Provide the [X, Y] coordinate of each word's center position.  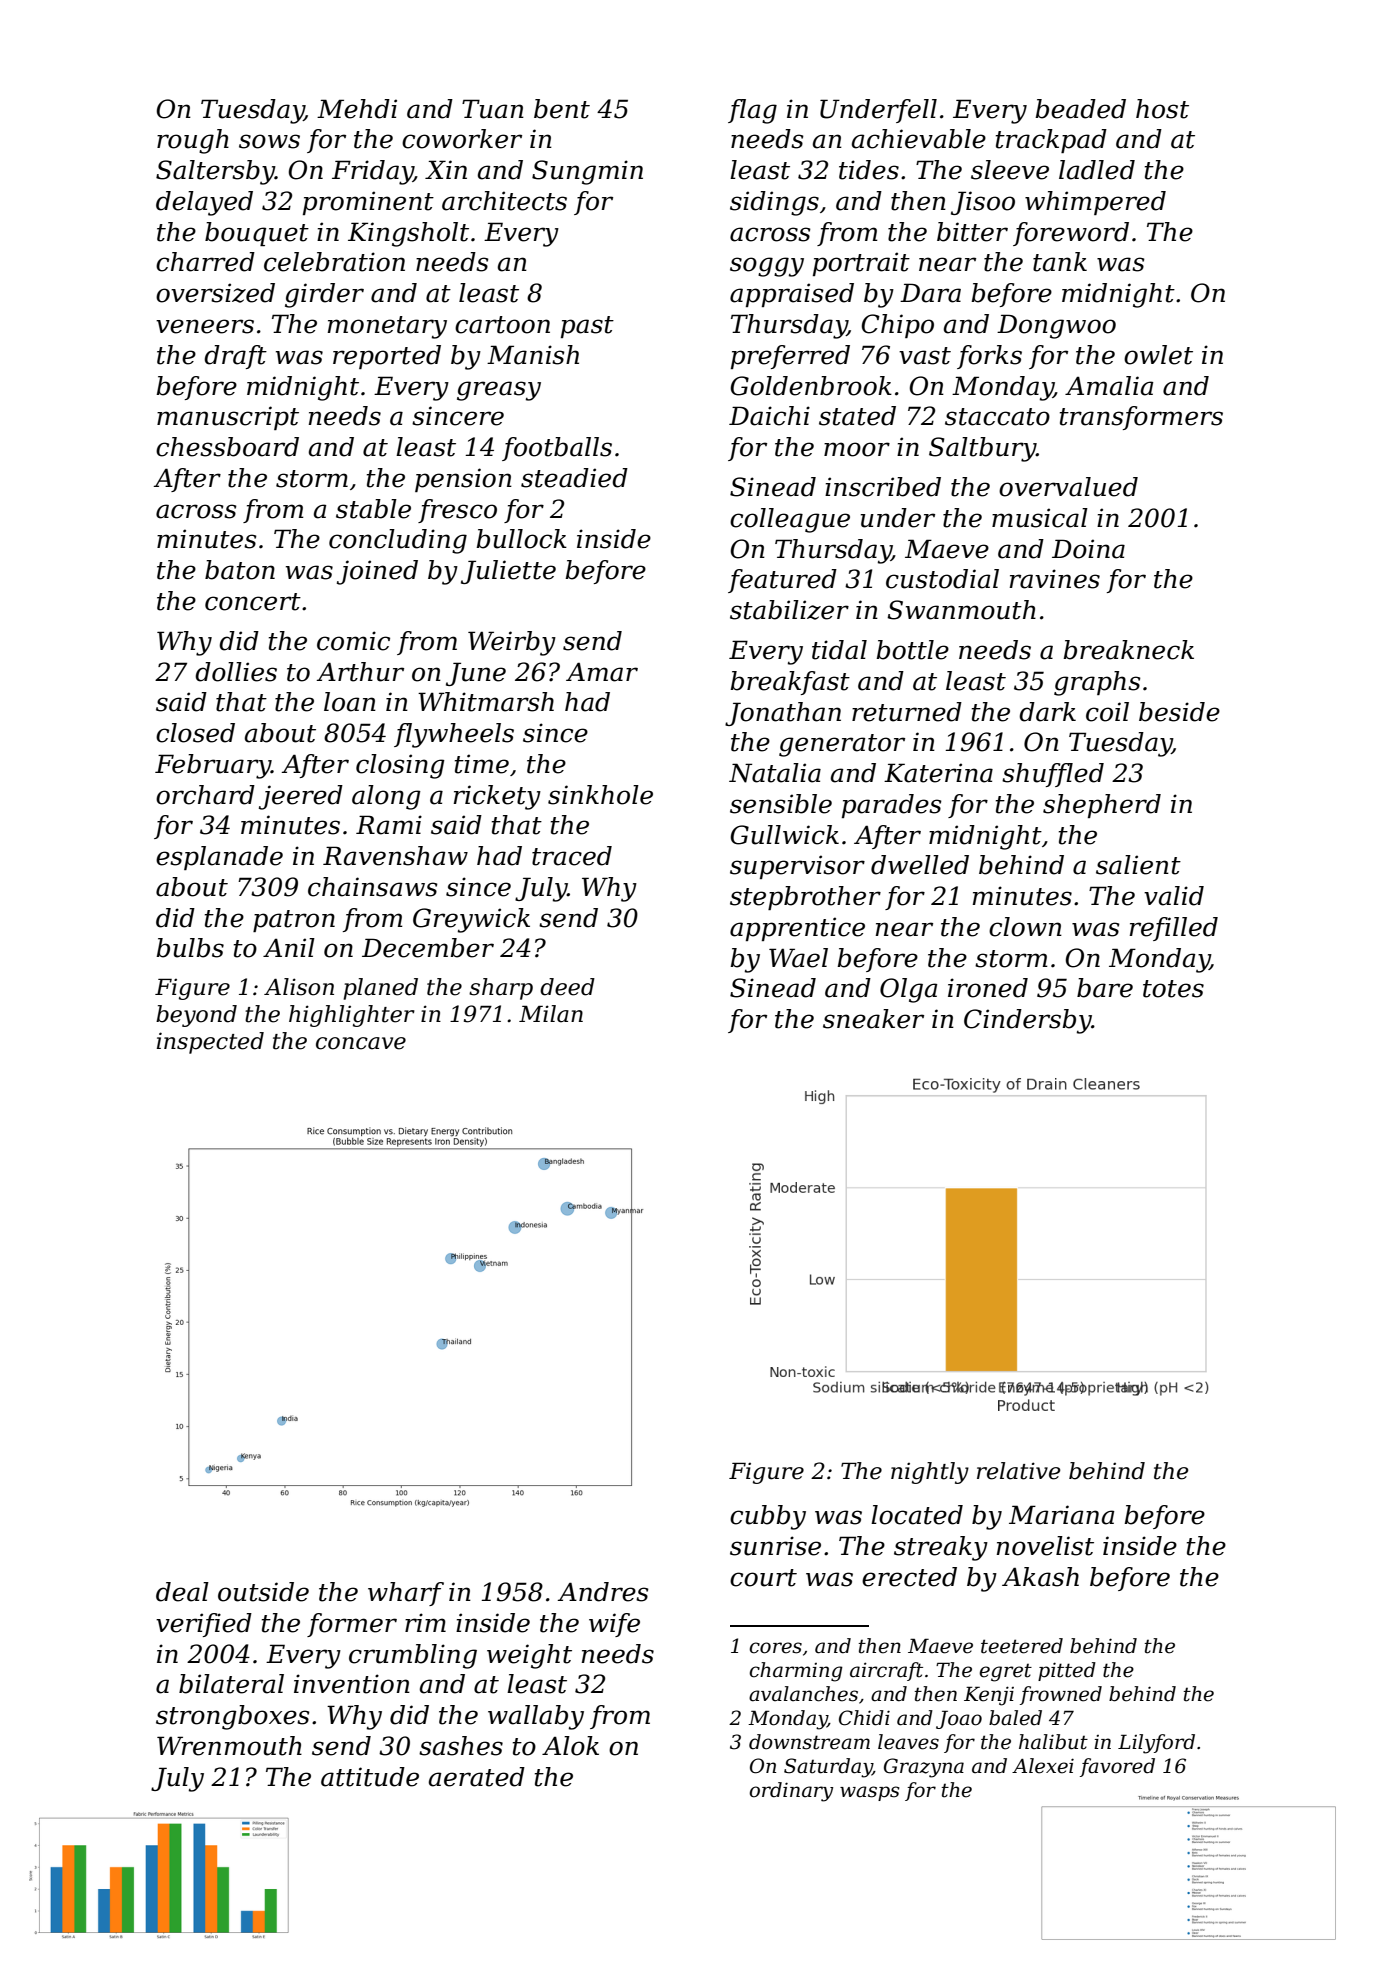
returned [907, 712]
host [1162, 109]
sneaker [873, 1019]
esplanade [219, 858]
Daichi [769, 416]
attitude [370, 1777]
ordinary [791, 1792]
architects [504, 201]
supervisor [797, 867]
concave [361, 1043]
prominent [368, 203]
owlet [1158, 355]
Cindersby [1028, 1021]
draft [235, 357]
